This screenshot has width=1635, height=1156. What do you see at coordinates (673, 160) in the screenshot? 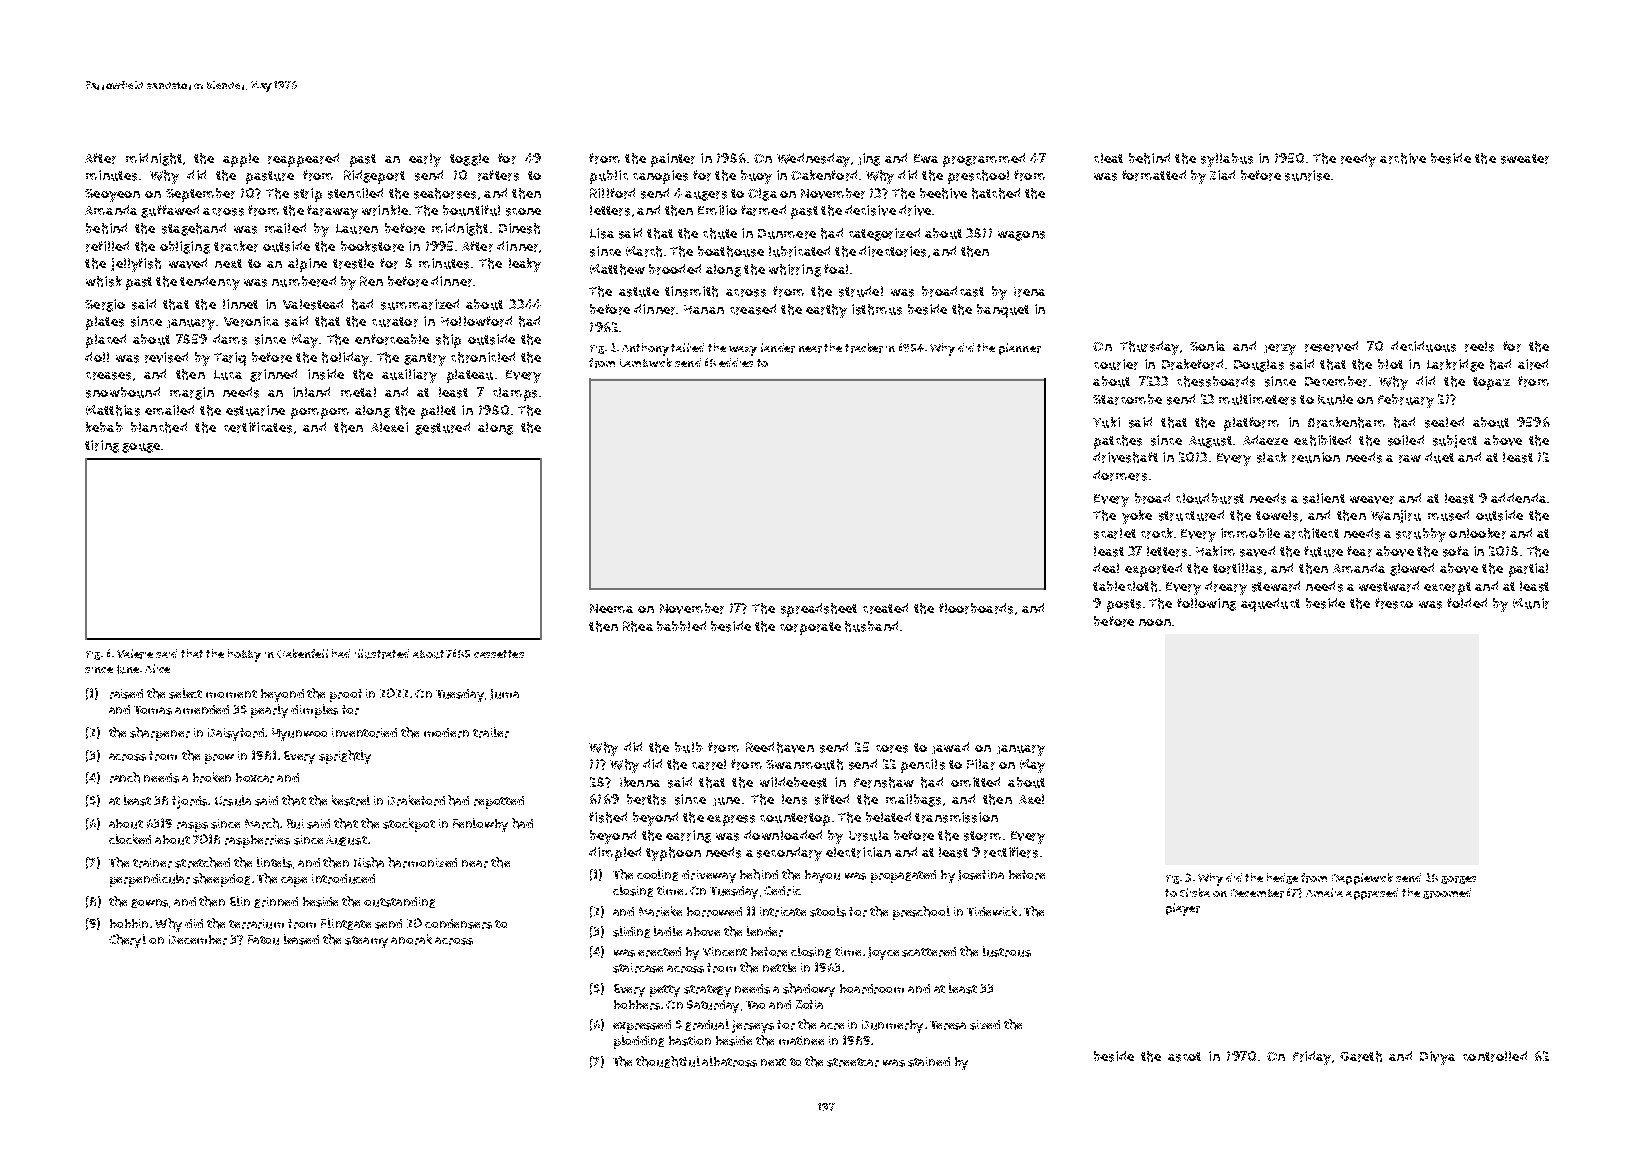
I see `painter` at bounding box center [673, 160].
